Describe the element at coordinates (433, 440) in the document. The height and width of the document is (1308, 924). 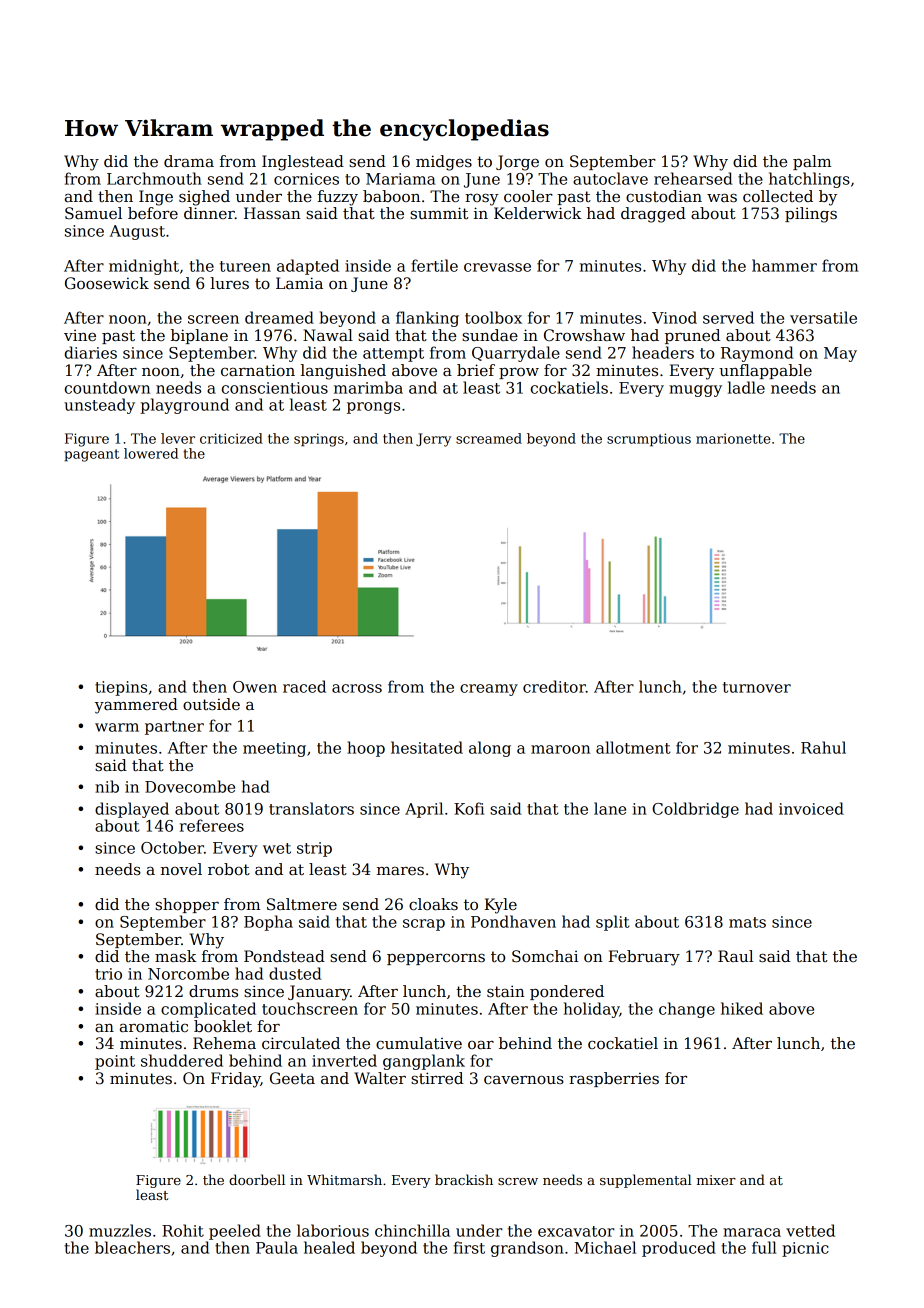
I see `Jerry` at that location.
